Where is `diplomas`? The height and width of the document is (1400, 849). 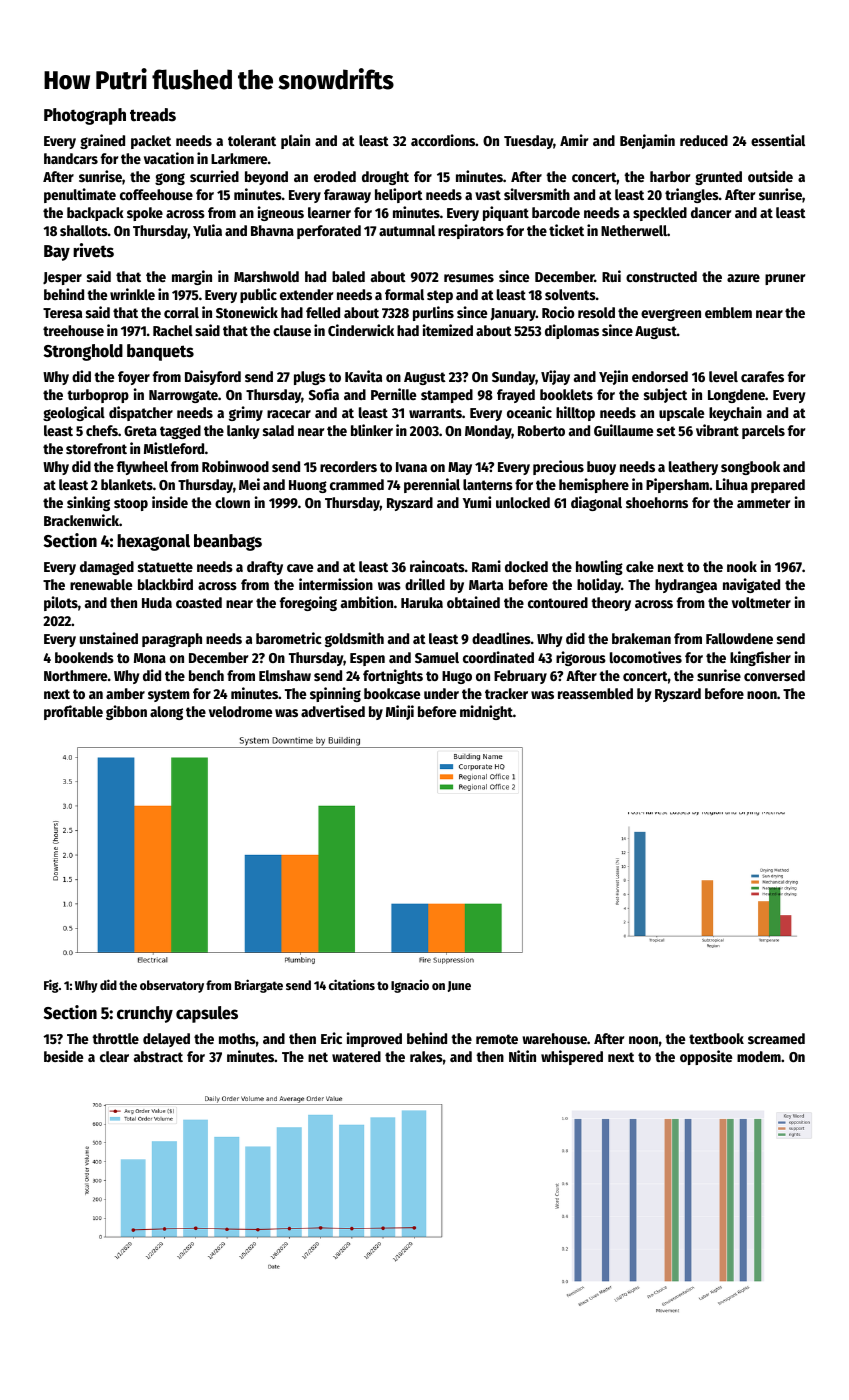
diplomas is located at coordinates (572, 331).
